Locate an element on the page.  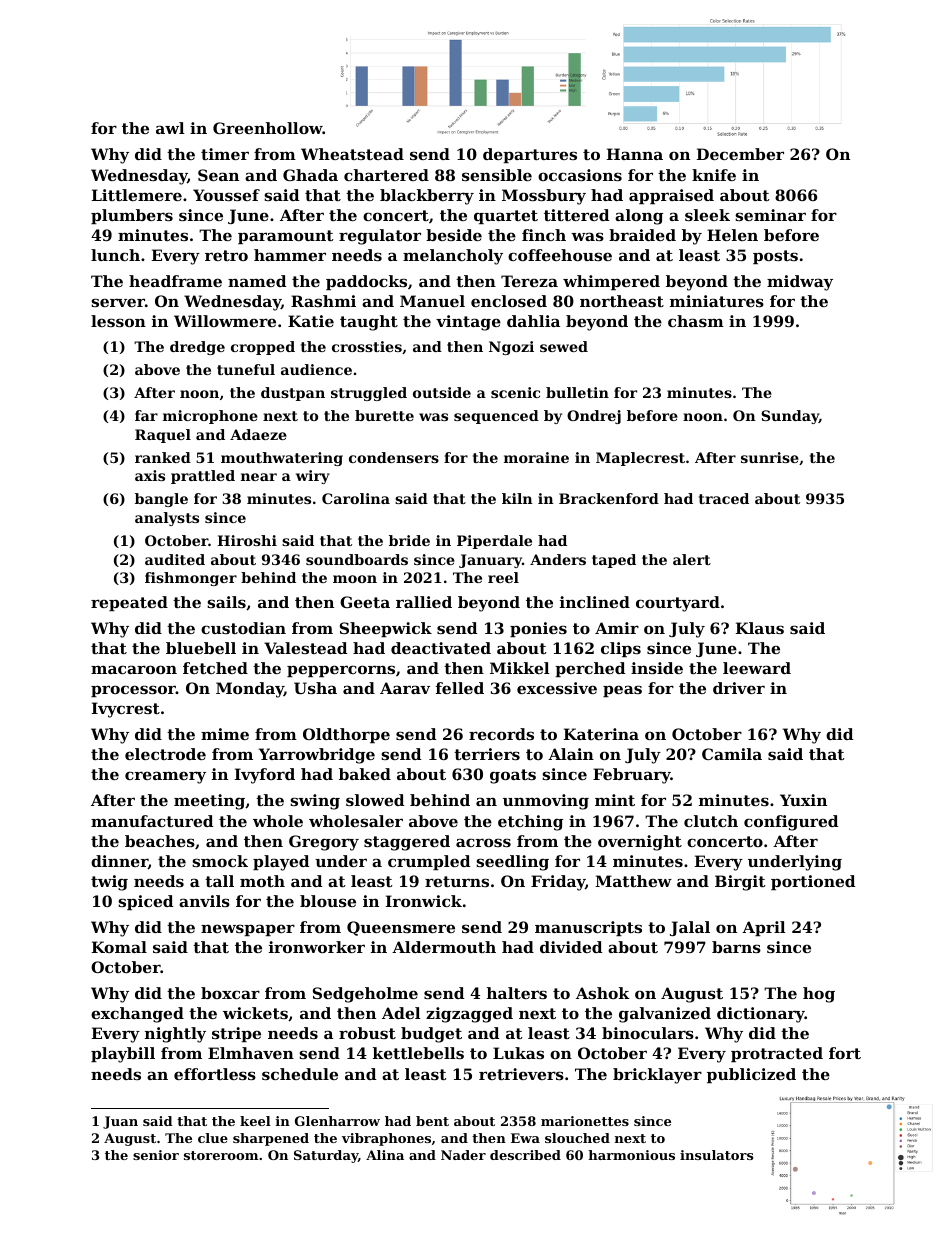
Nader is located at coordinates (463, 1155).
